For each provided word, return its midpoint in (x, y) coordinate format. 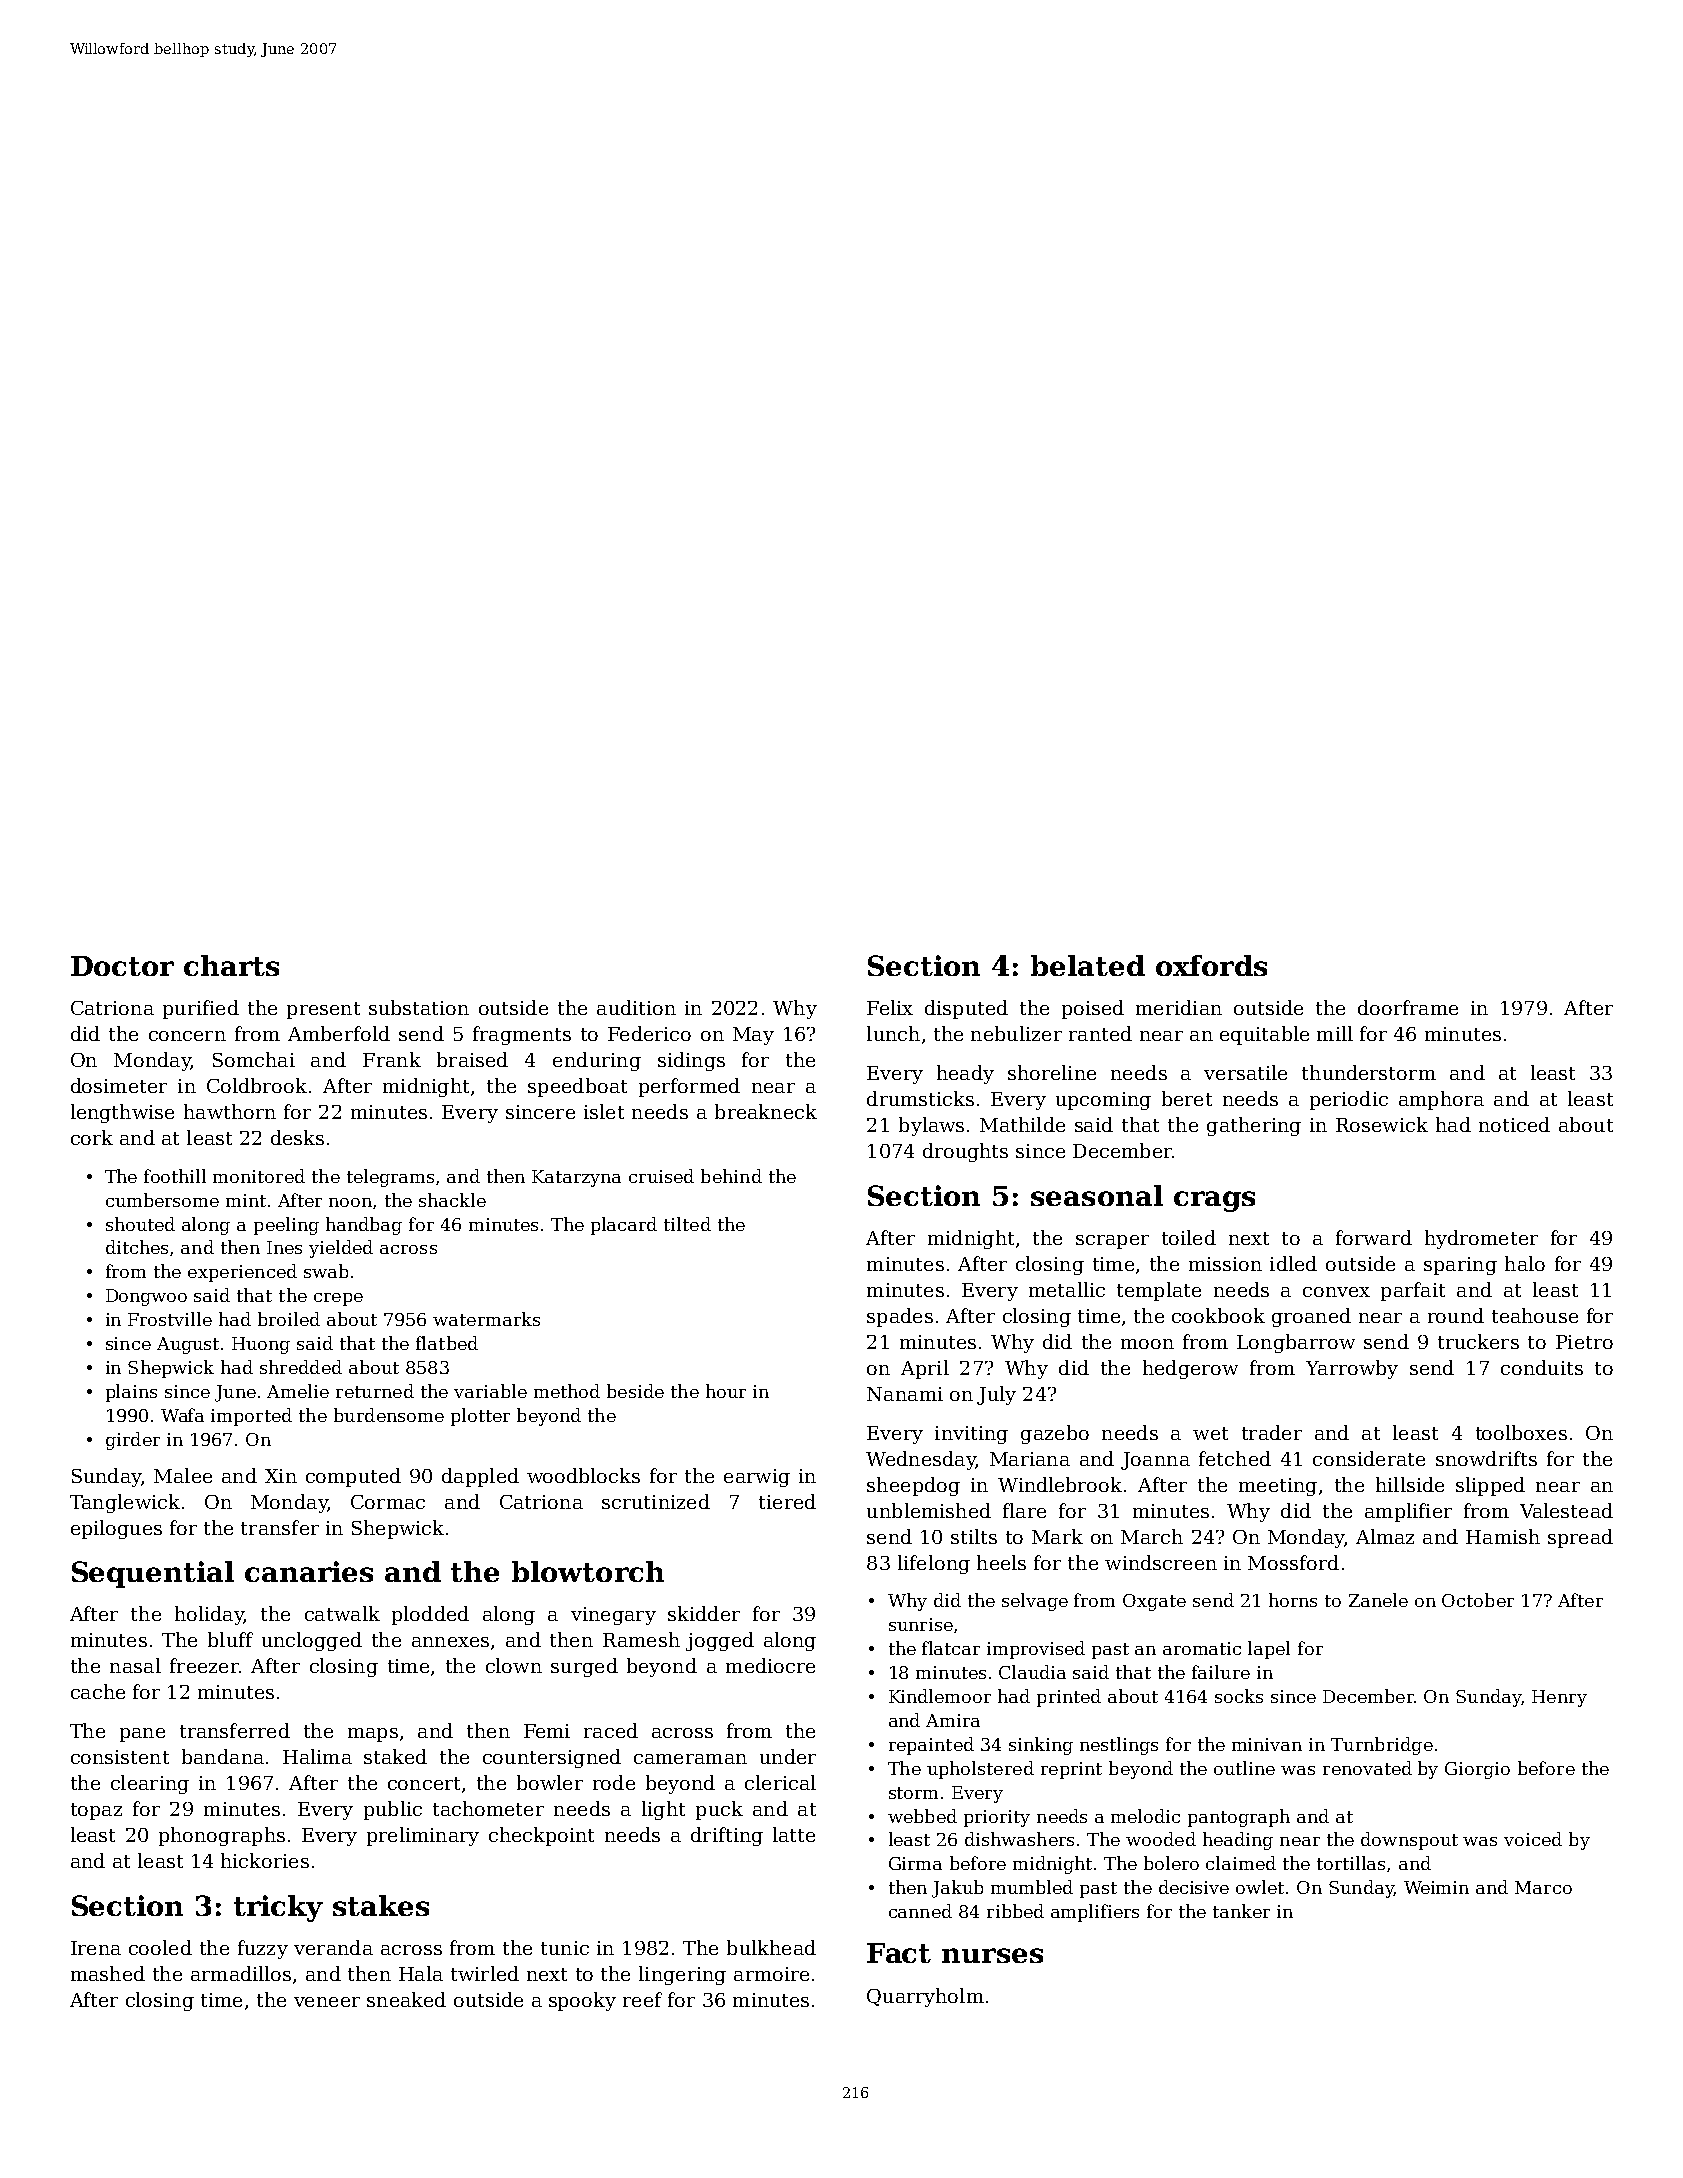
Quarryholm (925, 1997)
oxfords (1211, 965)
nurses (992, 1955)
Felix (890, 1007)
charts (231, 965)
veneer (327, 2002)
